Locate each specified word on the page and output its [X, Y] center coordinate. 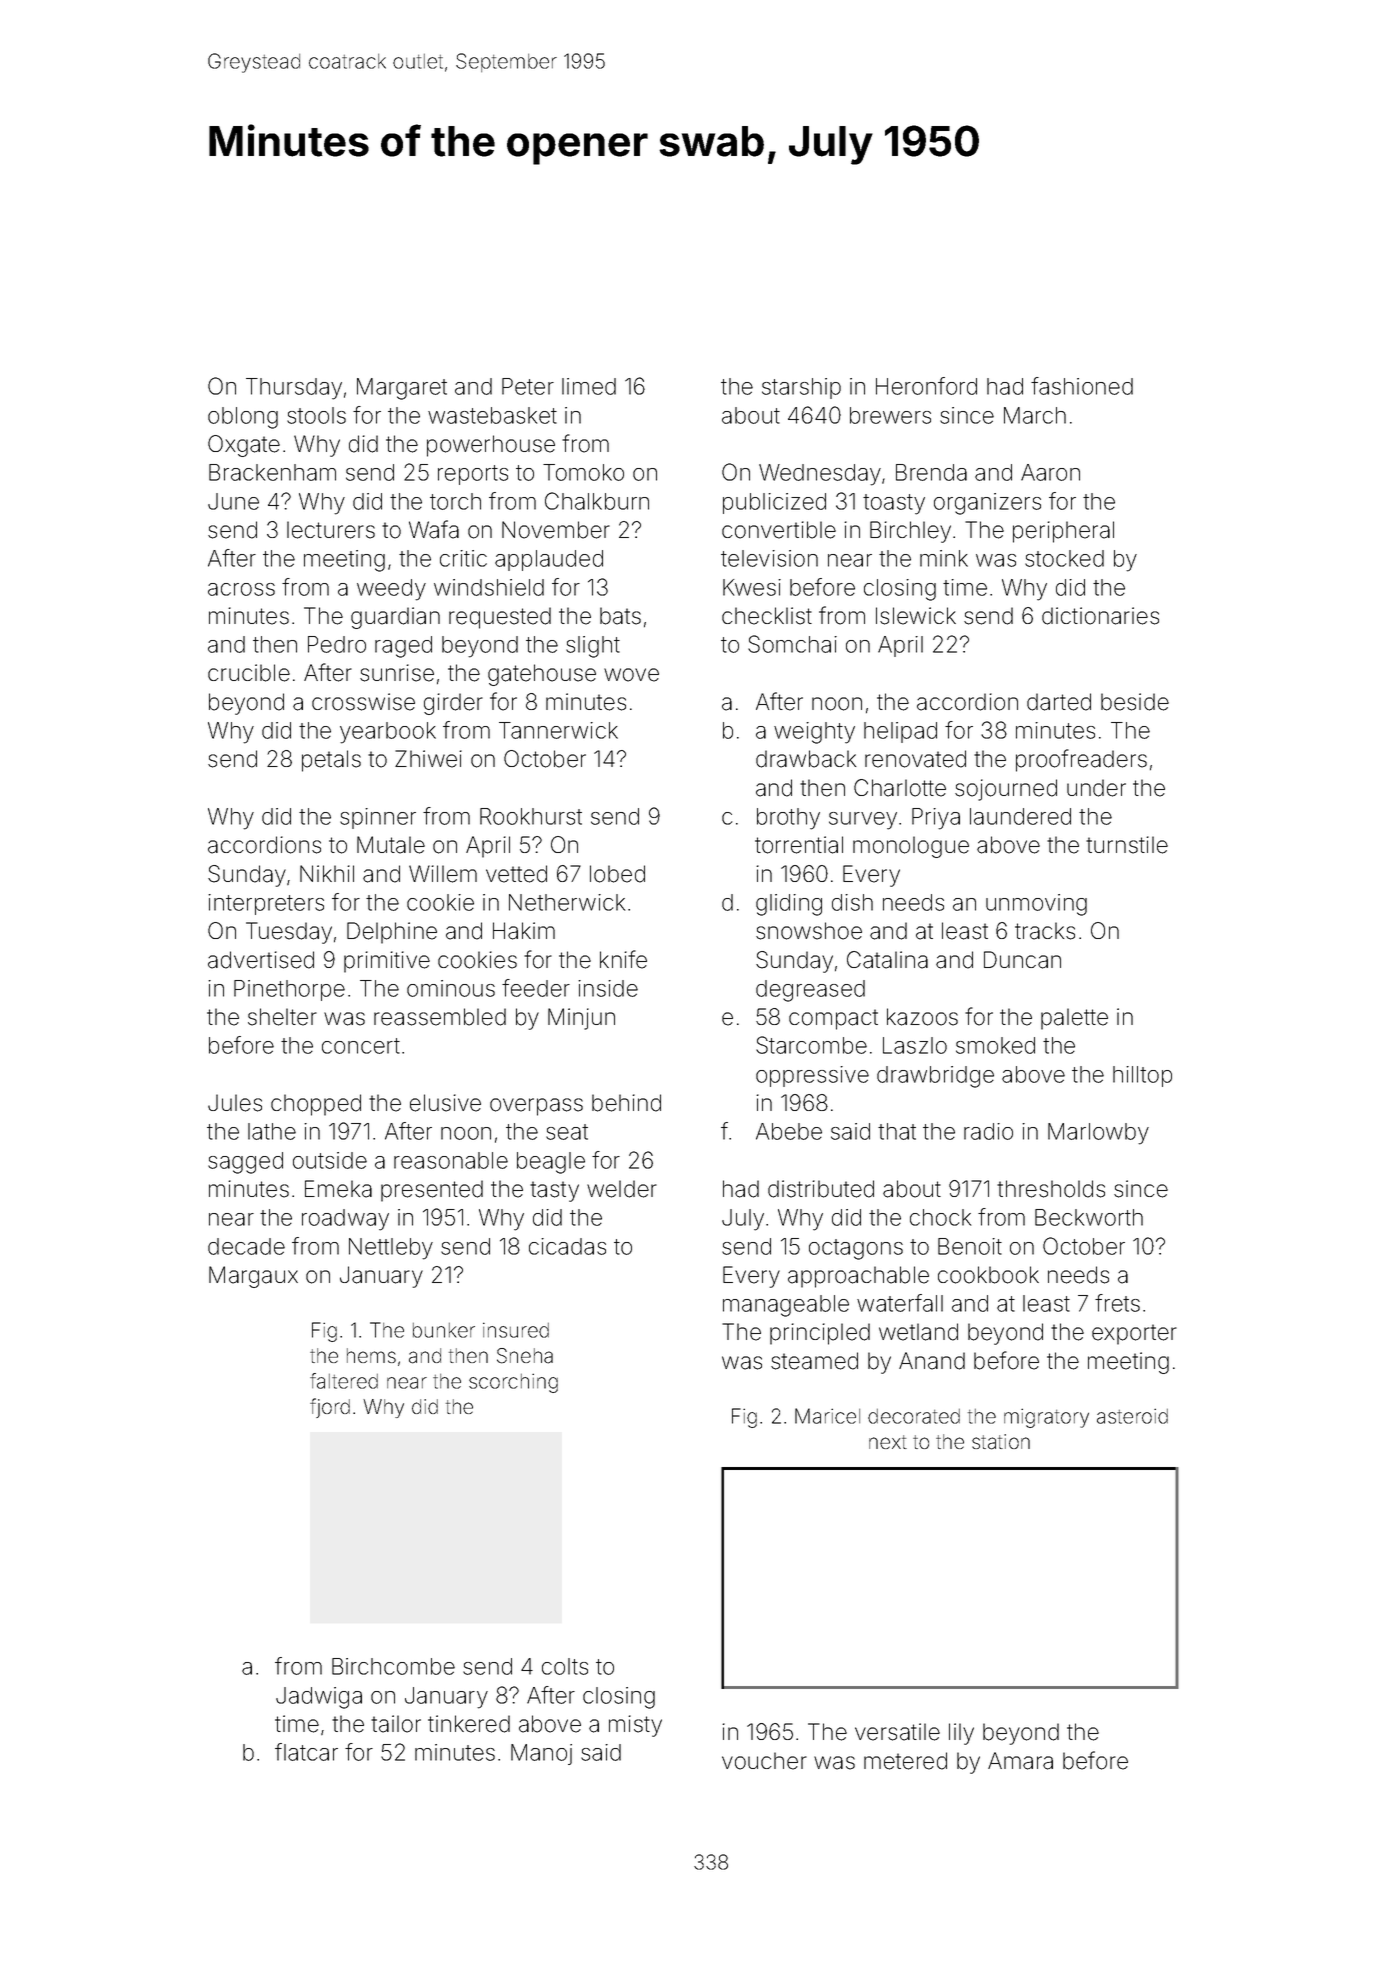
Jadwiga [319, 1698]
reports [473, 475]
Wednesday [820, 475]
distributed [821, 1189]
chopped [316, 1105]
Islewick [916, 616]
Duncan [1022, 960]
